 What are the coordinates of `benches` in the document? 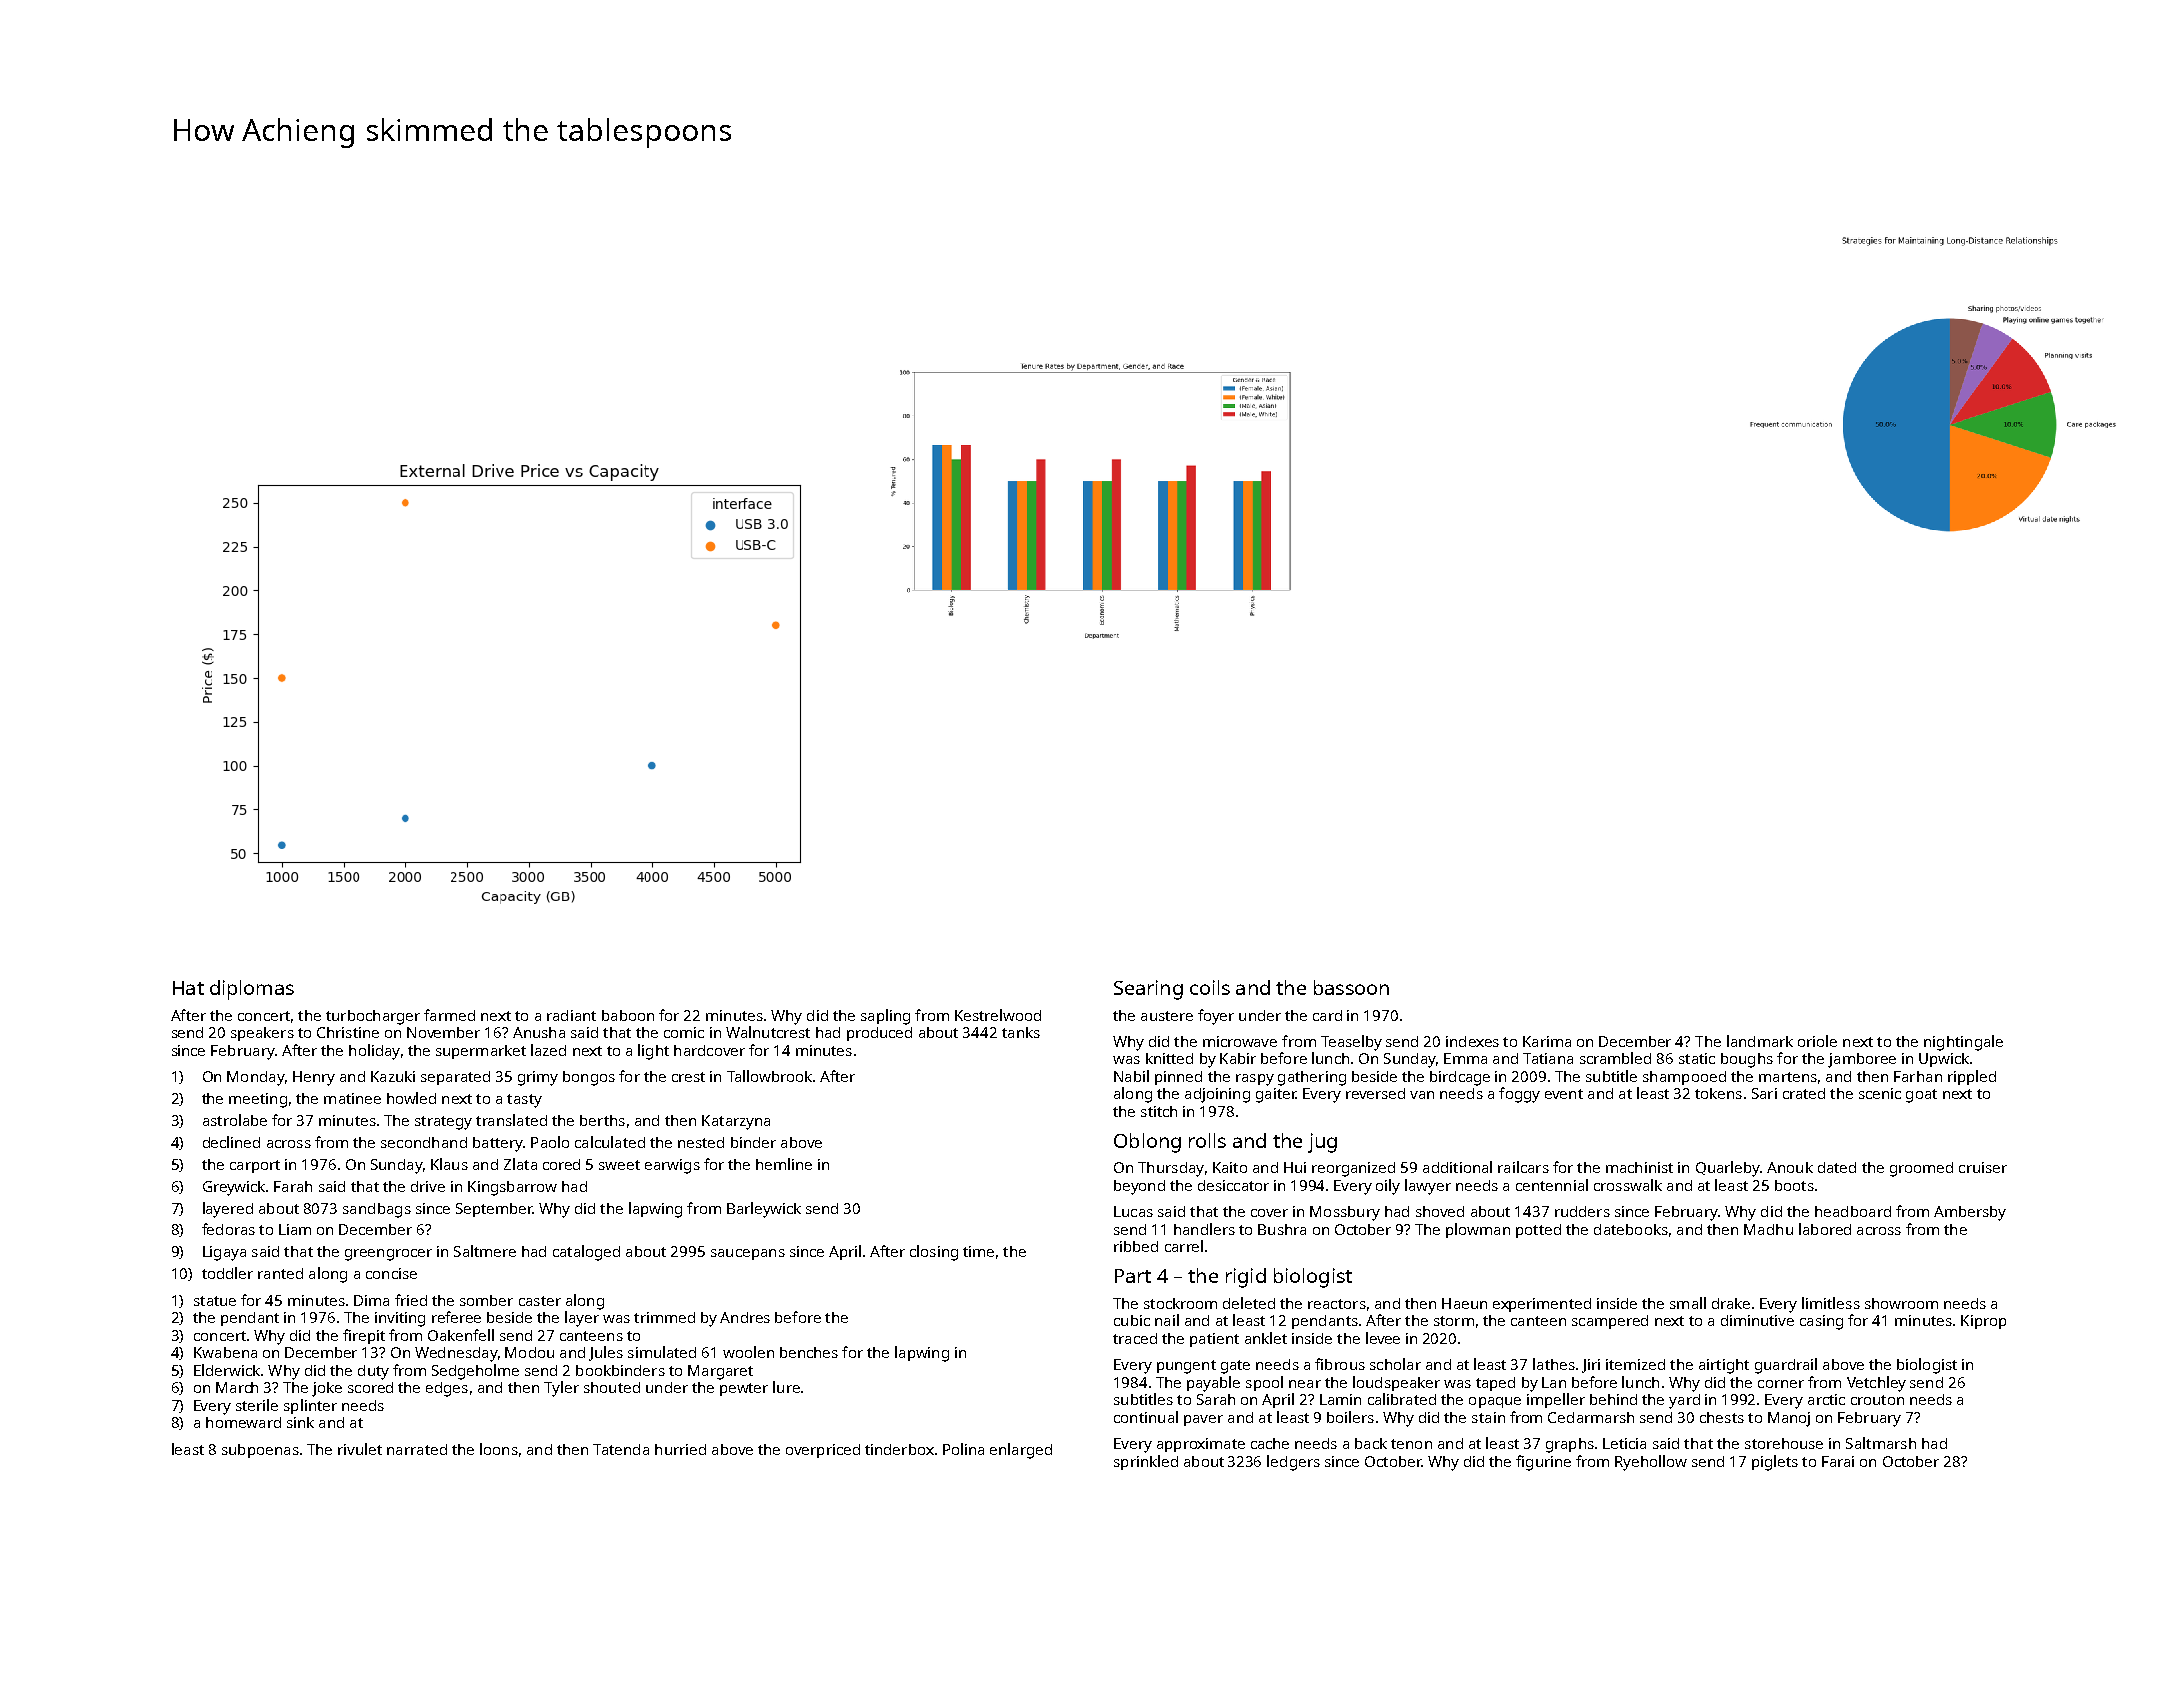 It's located at (809, 1352).
